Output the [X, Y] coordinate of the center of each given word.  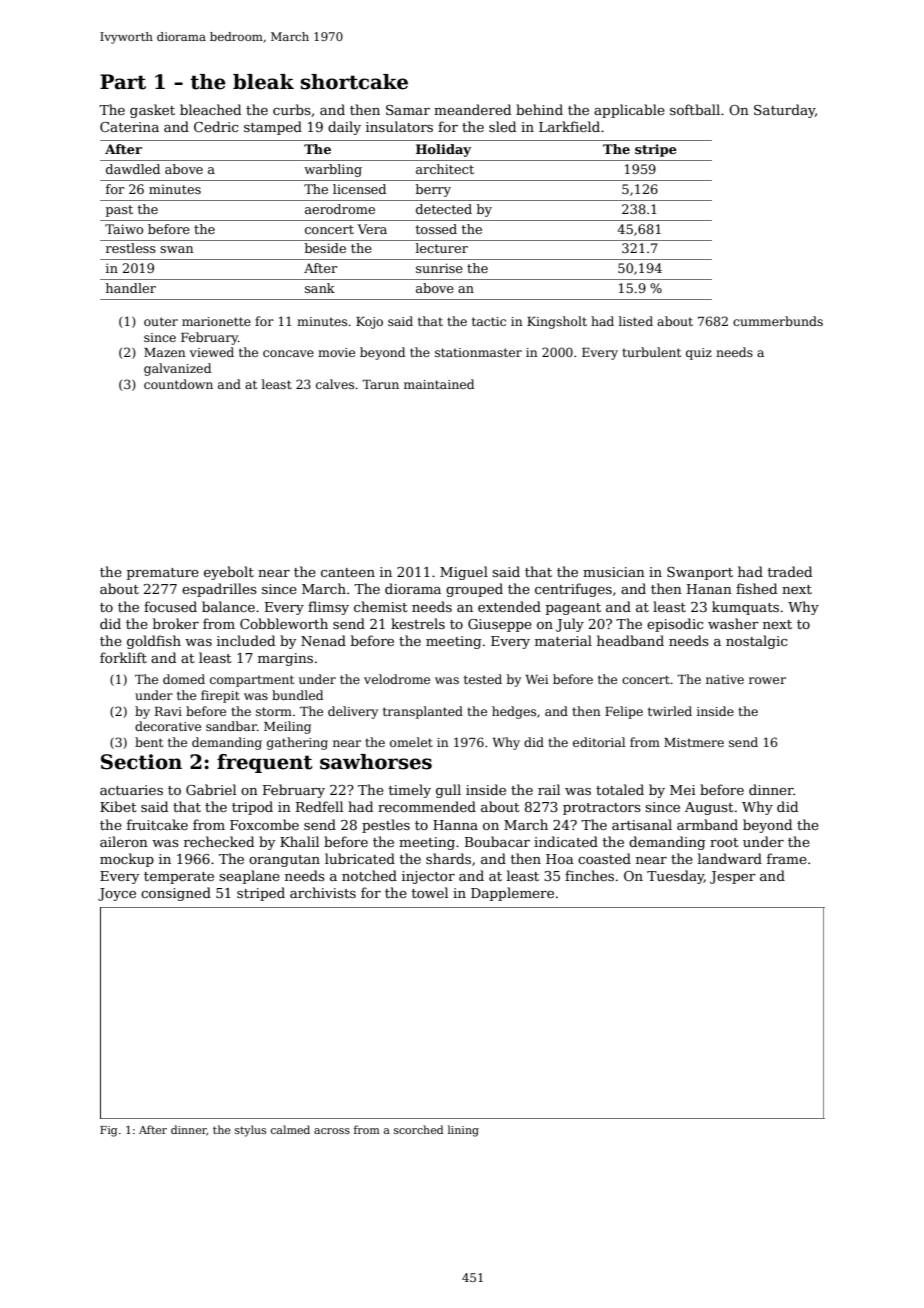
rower [767, 680]
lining [463, 1131]
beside [325, 248]
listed [636, 321]
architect [445, 169]
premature [163, 574]
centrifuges [573, 590]
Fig [108, 1131]
